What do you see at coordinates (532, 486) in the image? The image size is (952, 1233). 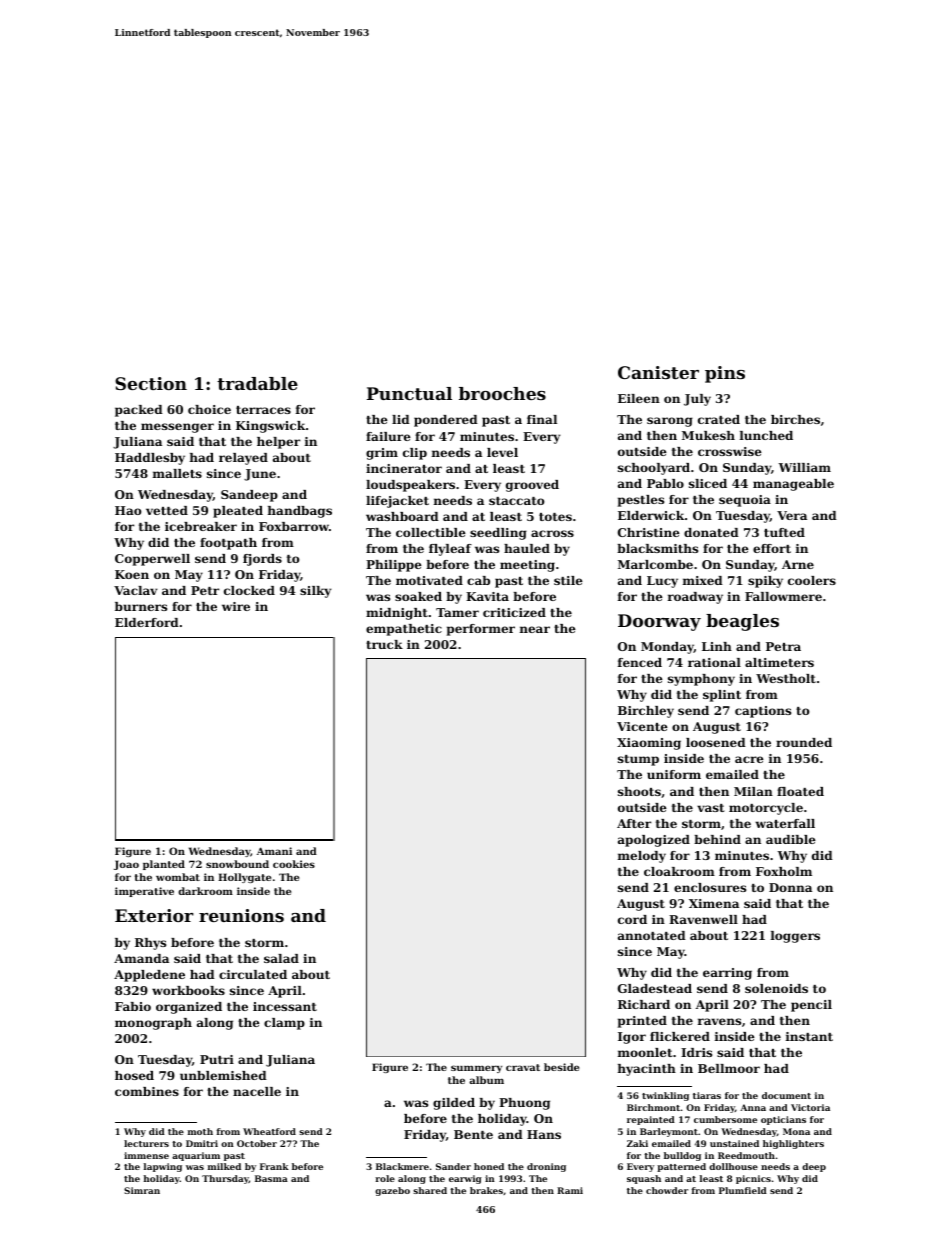 I see `grooved` at bounding box center [532, 486].
